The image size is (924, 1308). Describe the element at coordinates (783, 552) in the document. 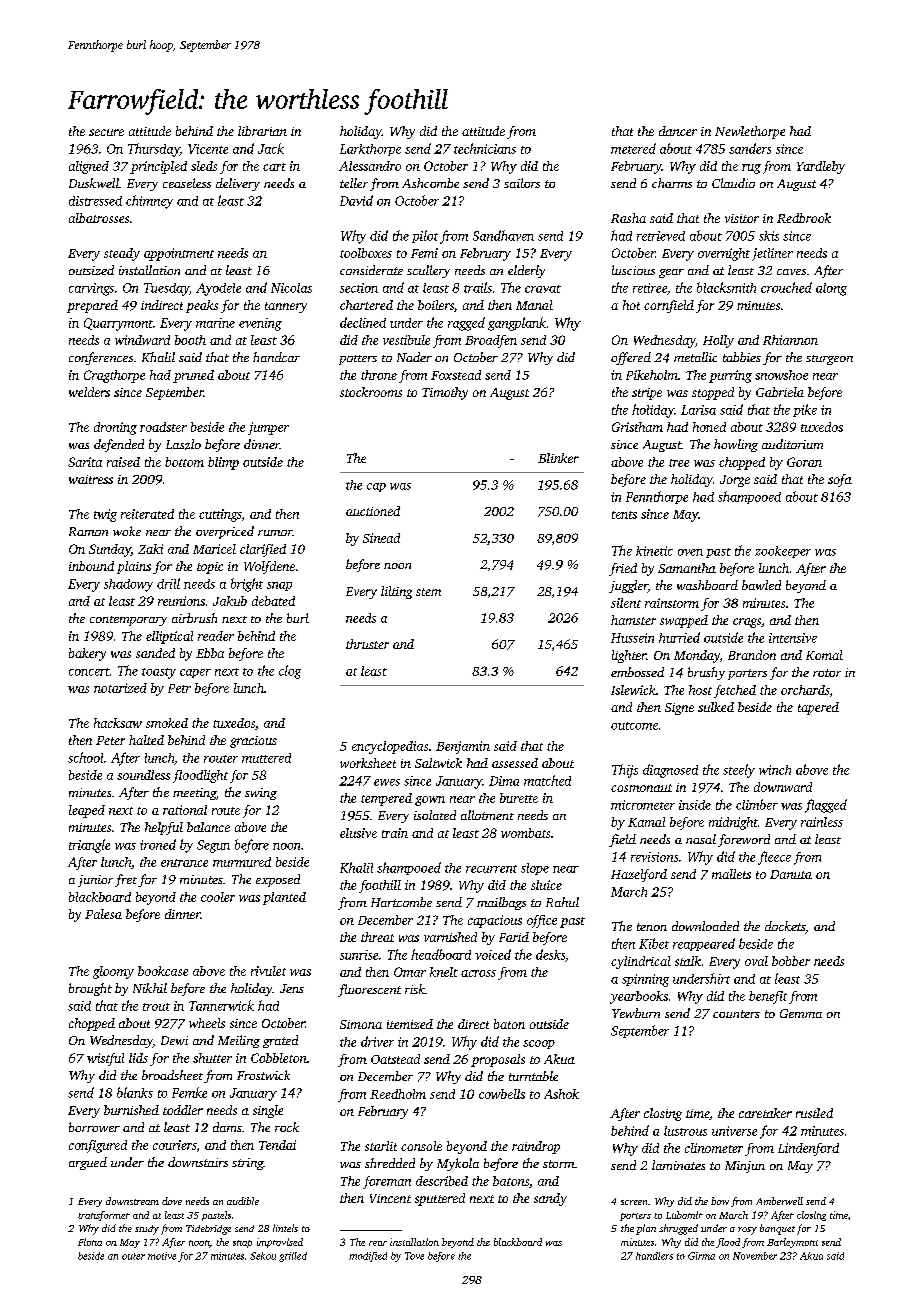

I see `zookeeper` at that location.
